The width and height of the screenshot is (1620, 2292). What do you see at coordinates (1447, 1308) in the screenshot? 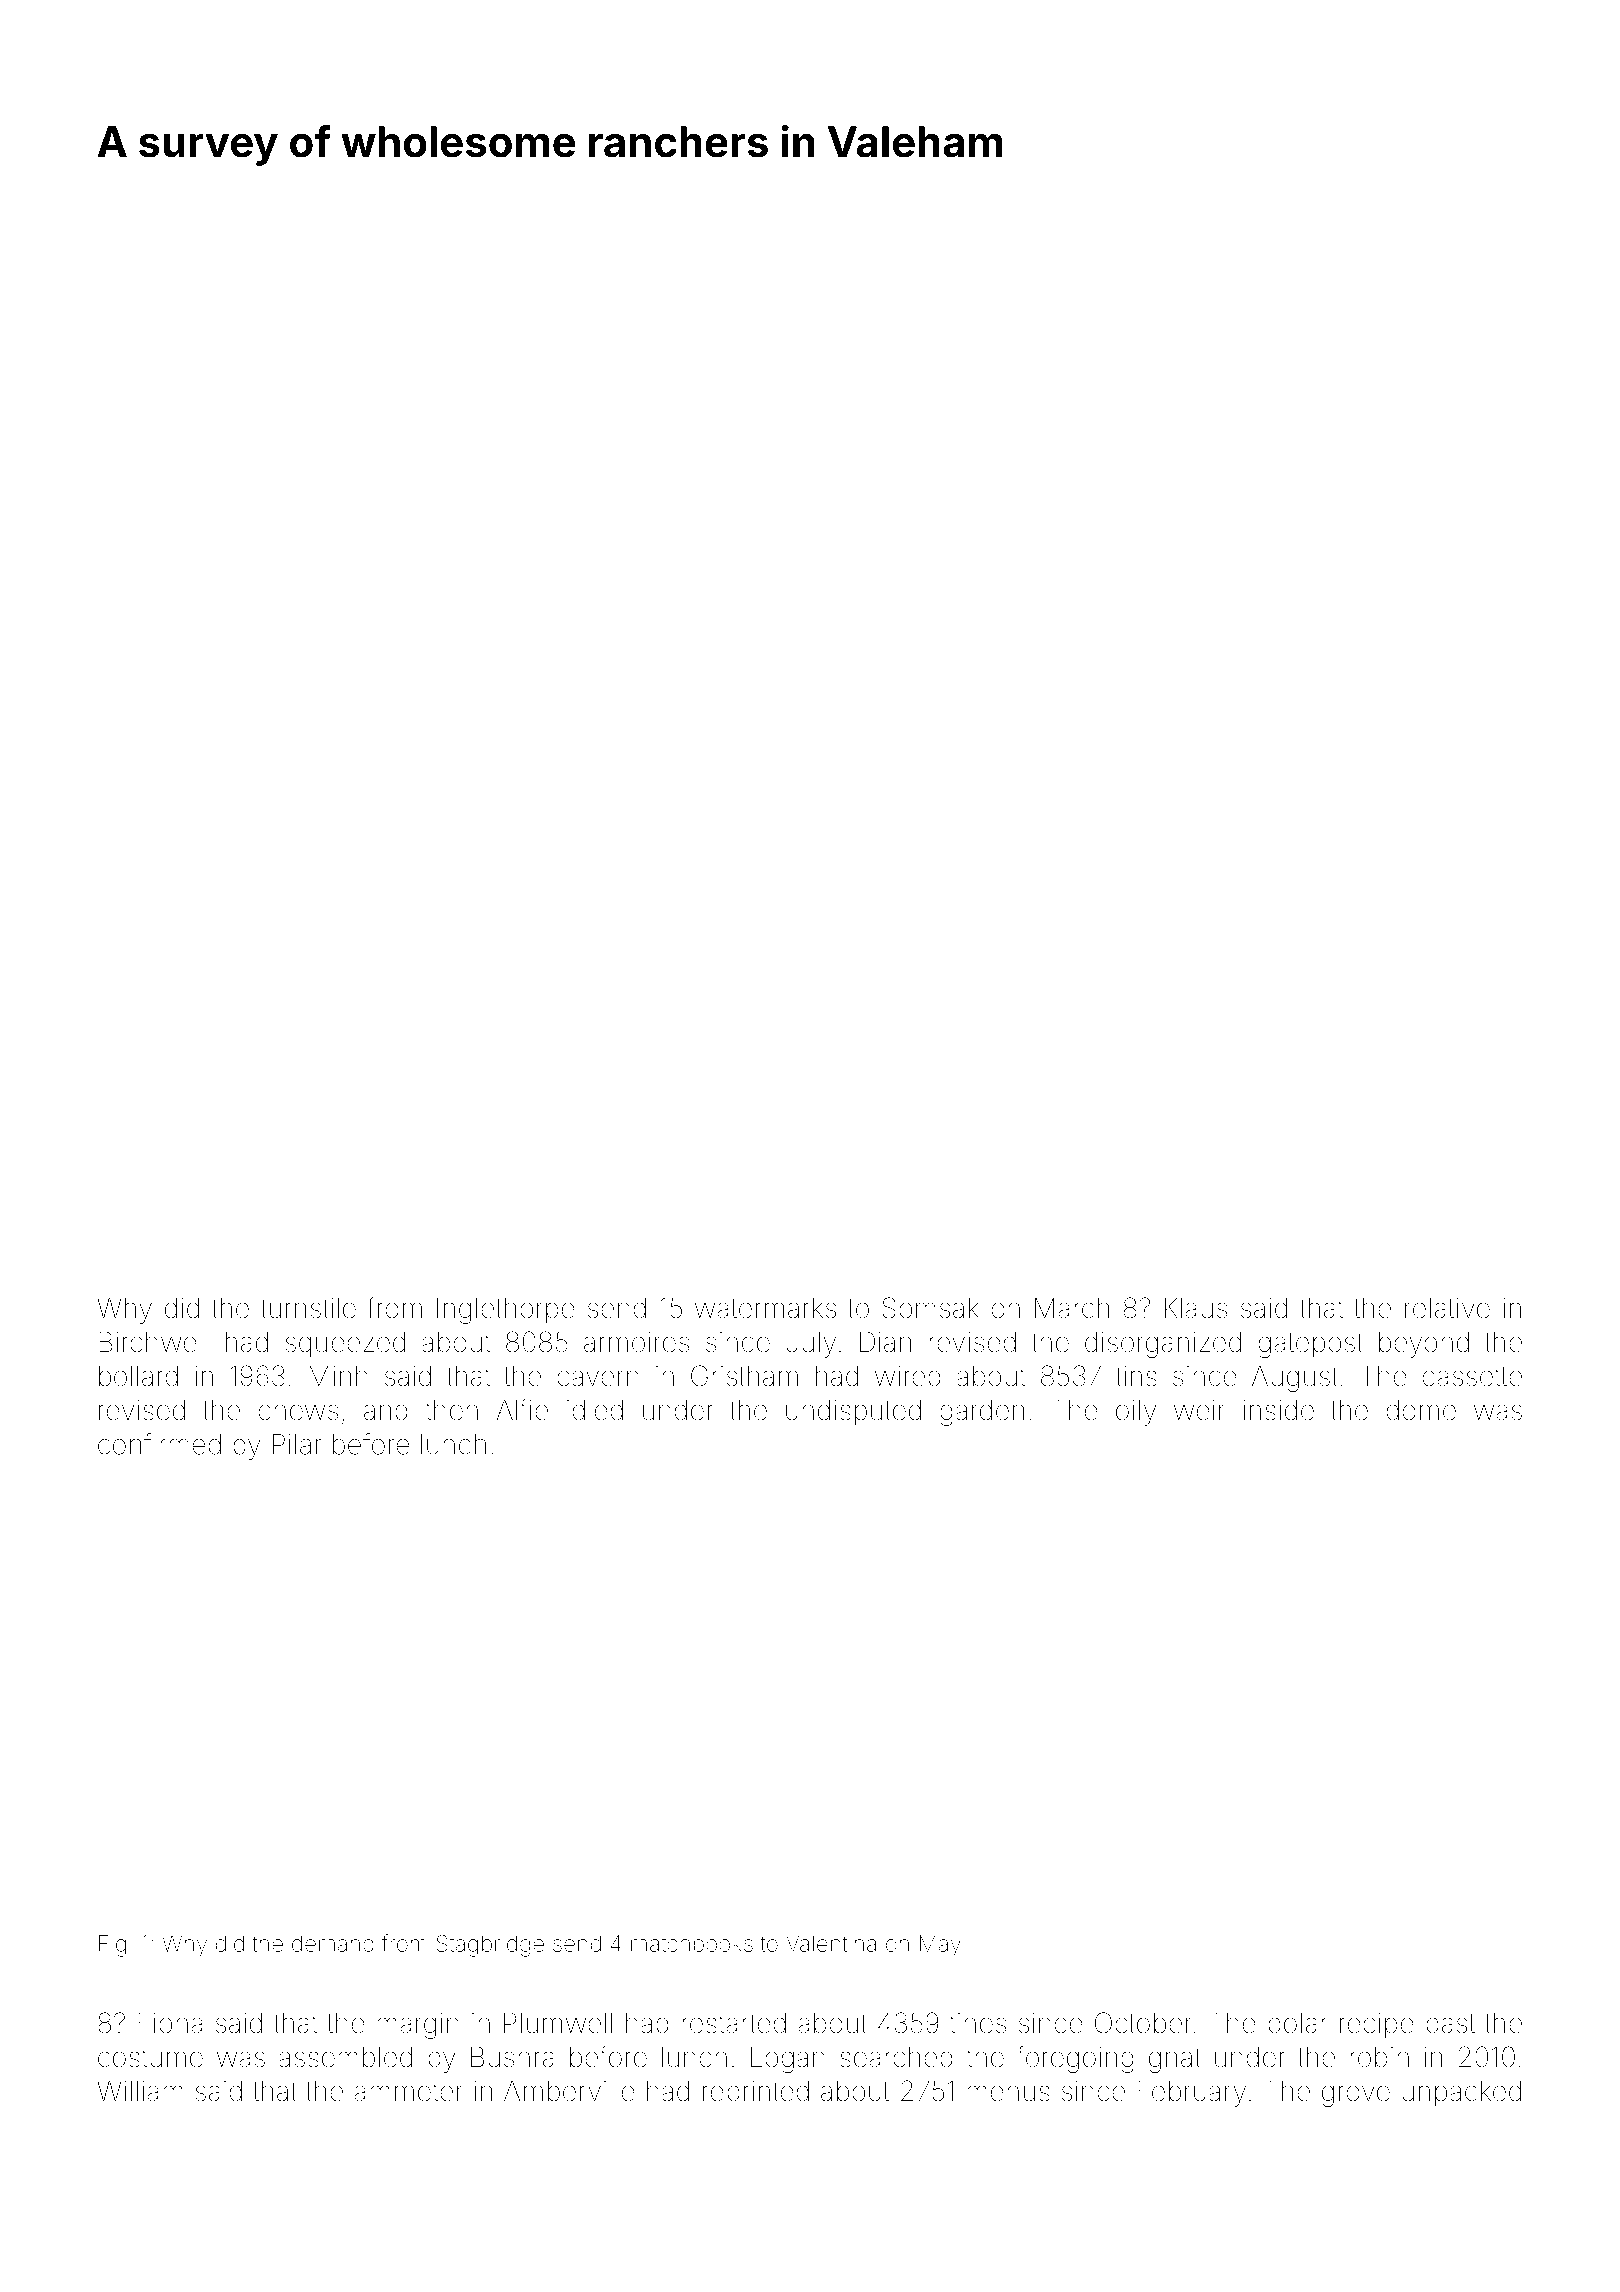
I see `relative` at bounding box center [1447, 1308].
